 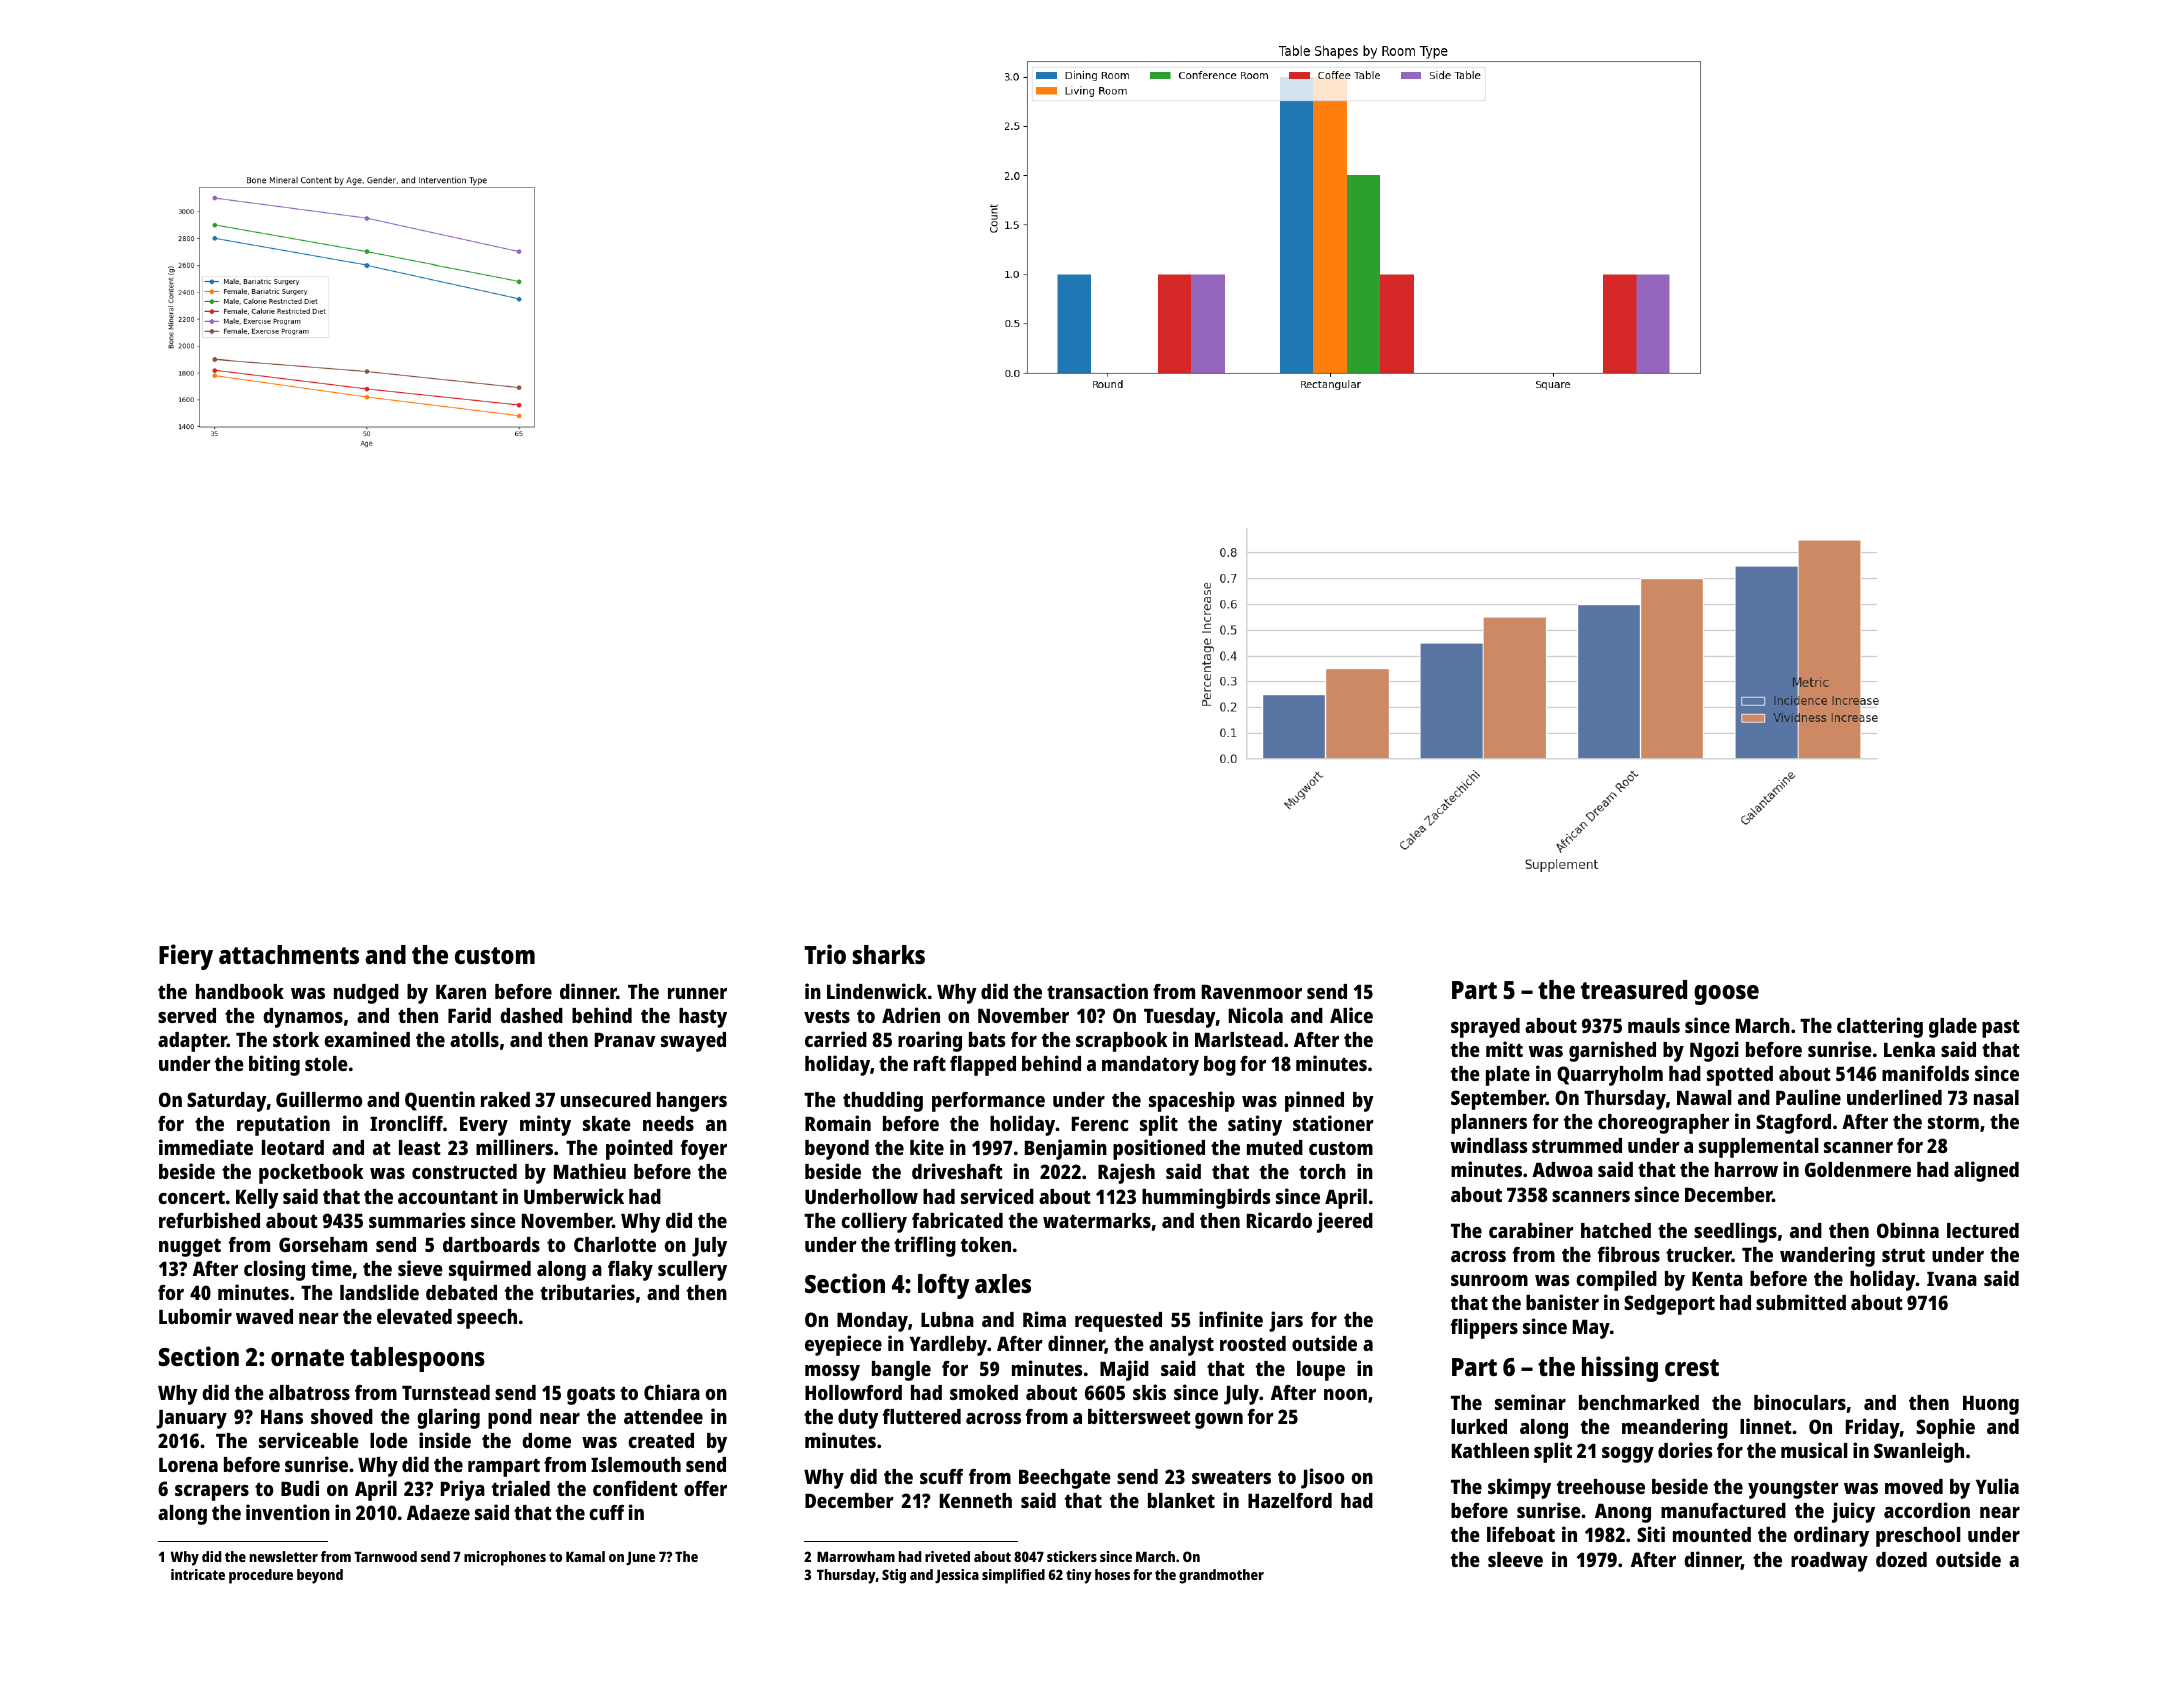 What do you see at coordinates (414, 1316) in the page?
I see `elevated` at bounding box center [414, 1316].
